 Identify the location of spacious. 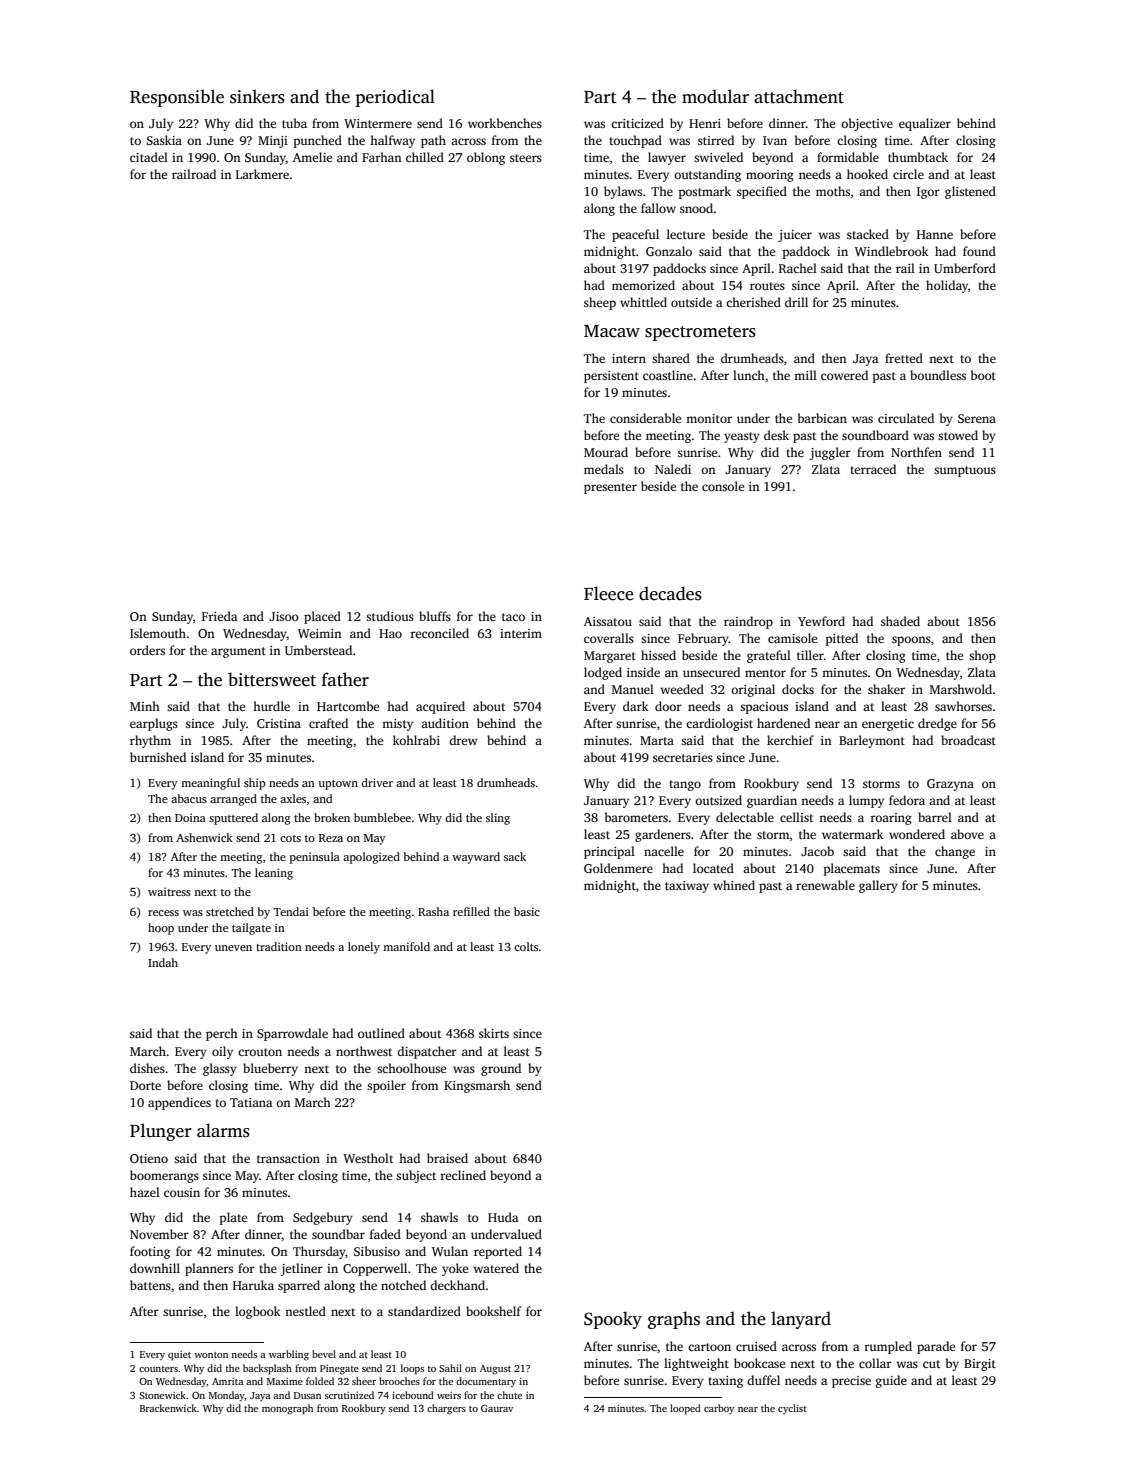
(764, 708).
